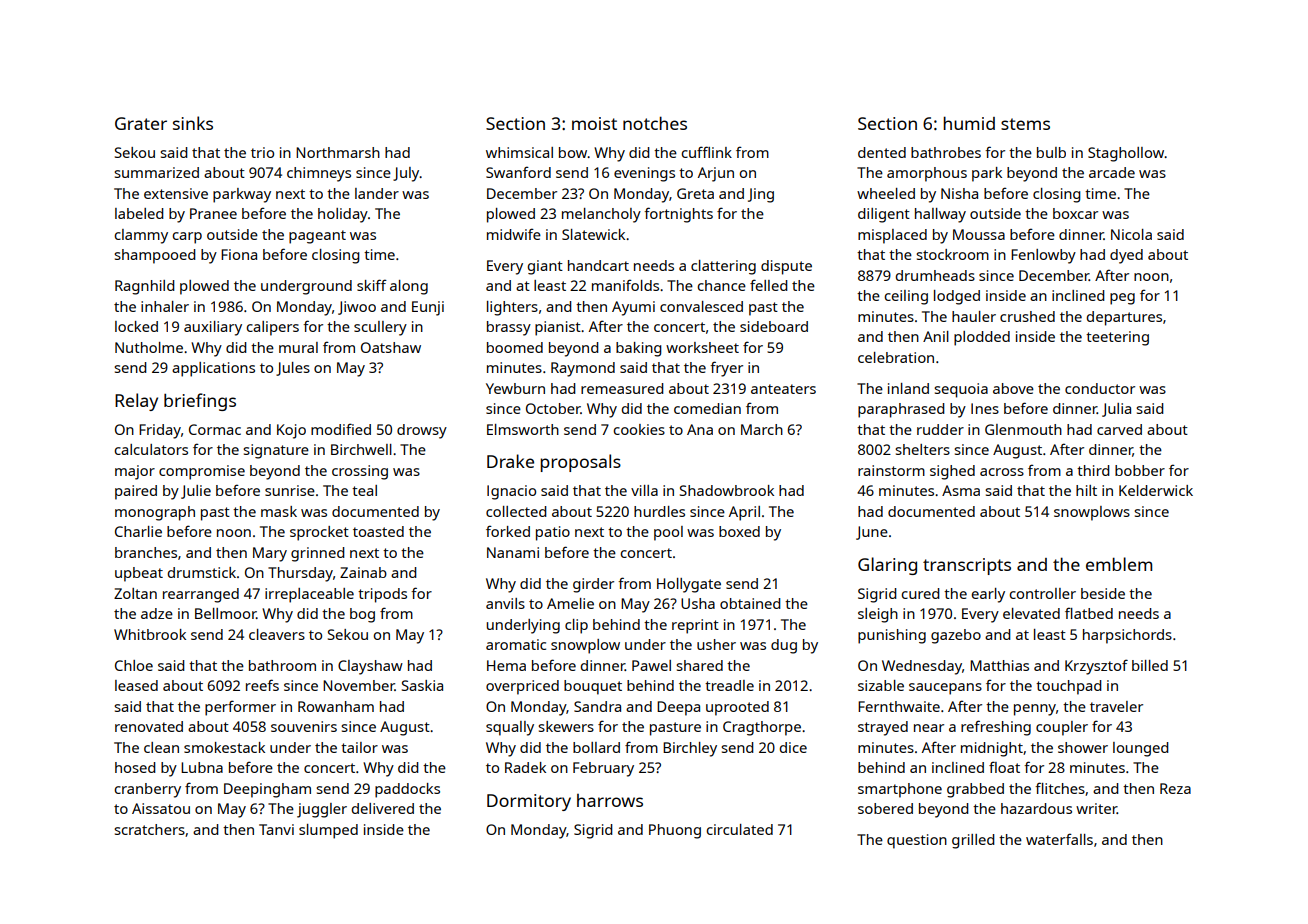  I want to click on conductor, so click(1100, 388).
